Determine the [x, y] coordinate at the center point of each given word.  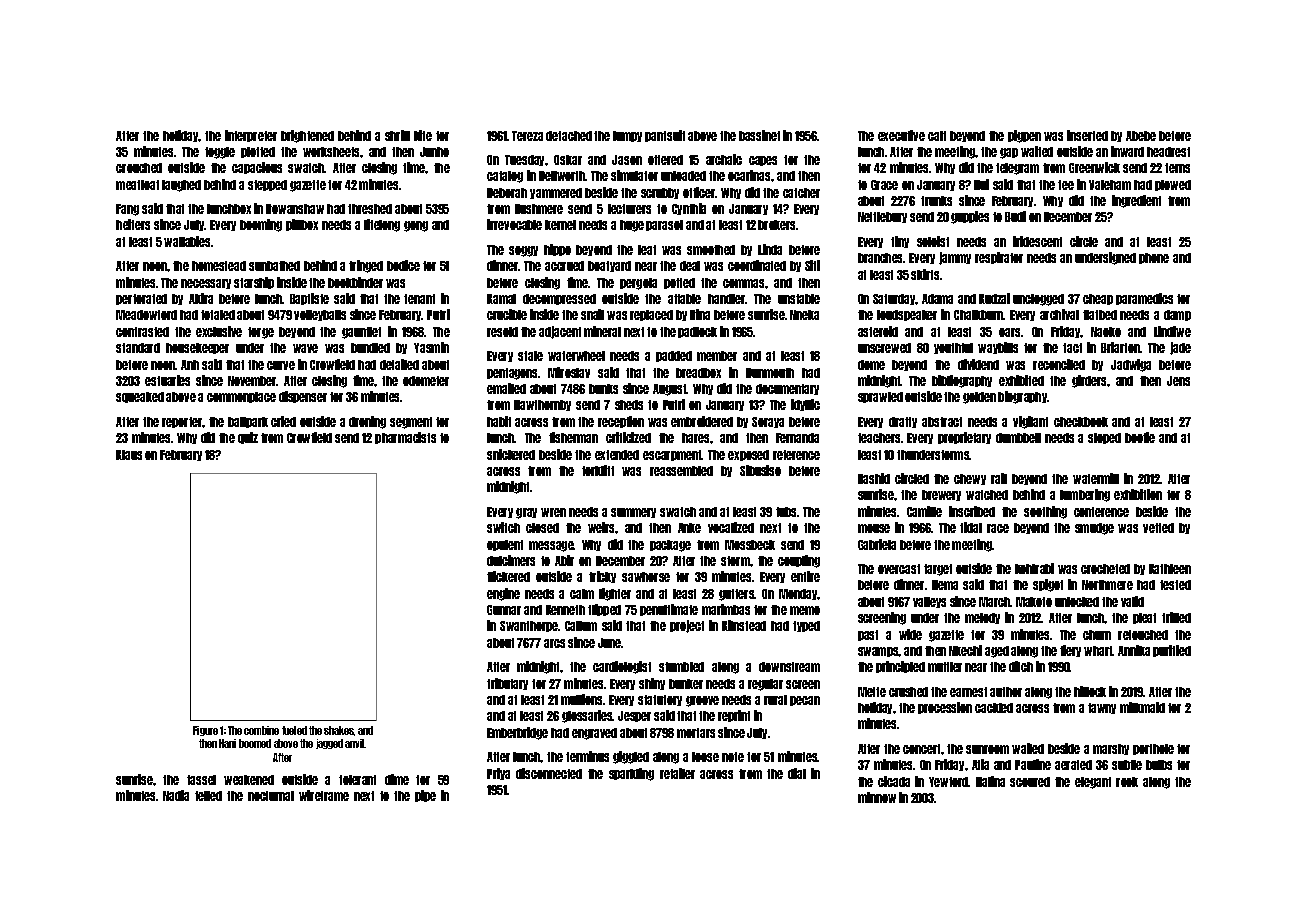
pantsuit [665, 136]
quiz [248, 438]
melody [982, 618]
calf [937, 136]
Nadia [176, 795]
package [670, 546]
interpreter [251, 136]
